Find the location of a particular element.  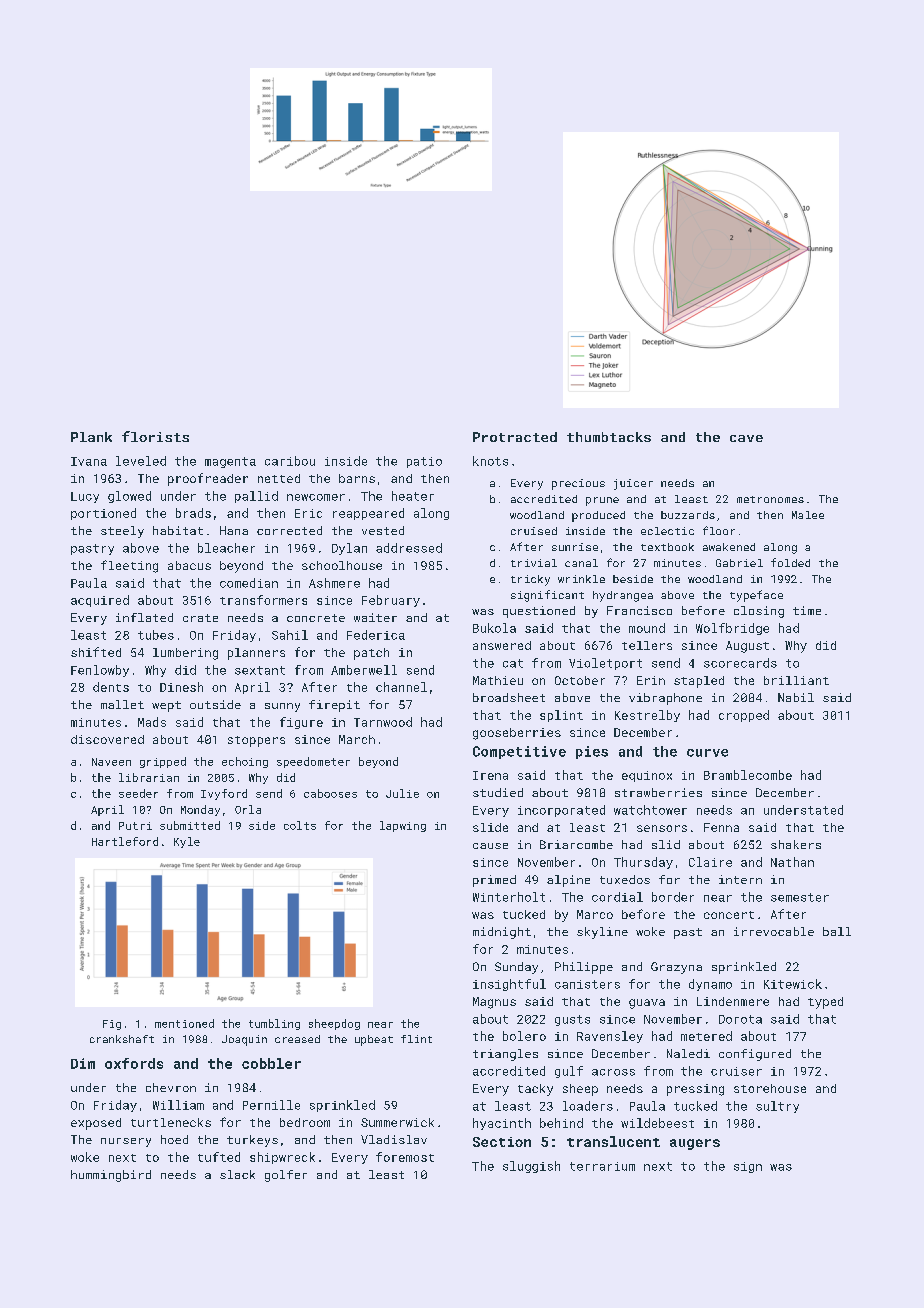

tubes is located at coordinates (156, 635).
